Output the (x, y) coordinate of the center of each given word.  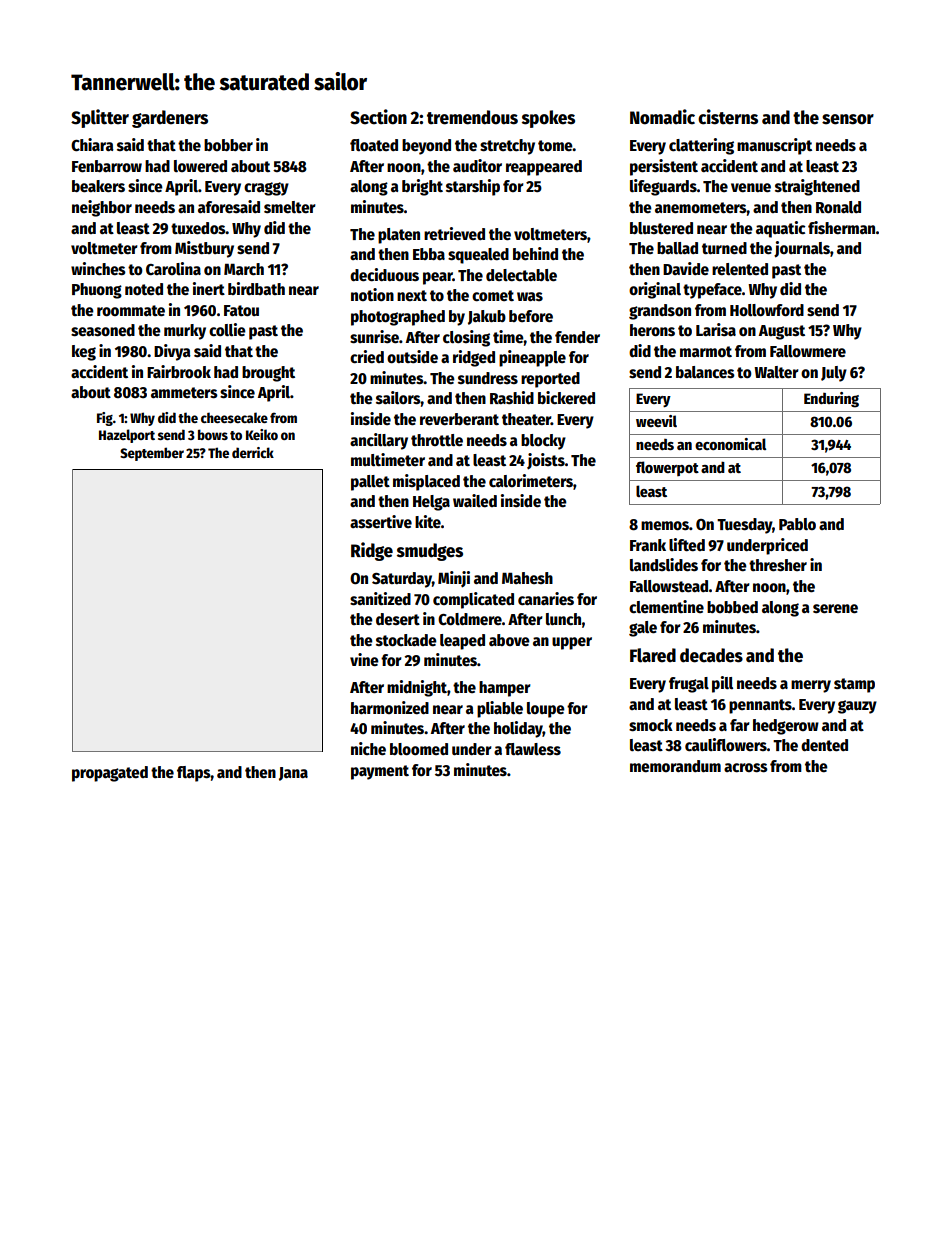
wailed (475, 500)
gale (643, 629)
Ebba (429, 254)
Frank (648, 545)
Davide (686, 268)
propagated (110, 774)
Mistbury (204, 249)
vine (364, 659)
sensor (848, 119)
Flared (653, 655)
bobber (228, 145)
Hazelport (127, 436)
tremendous (472, 117)
